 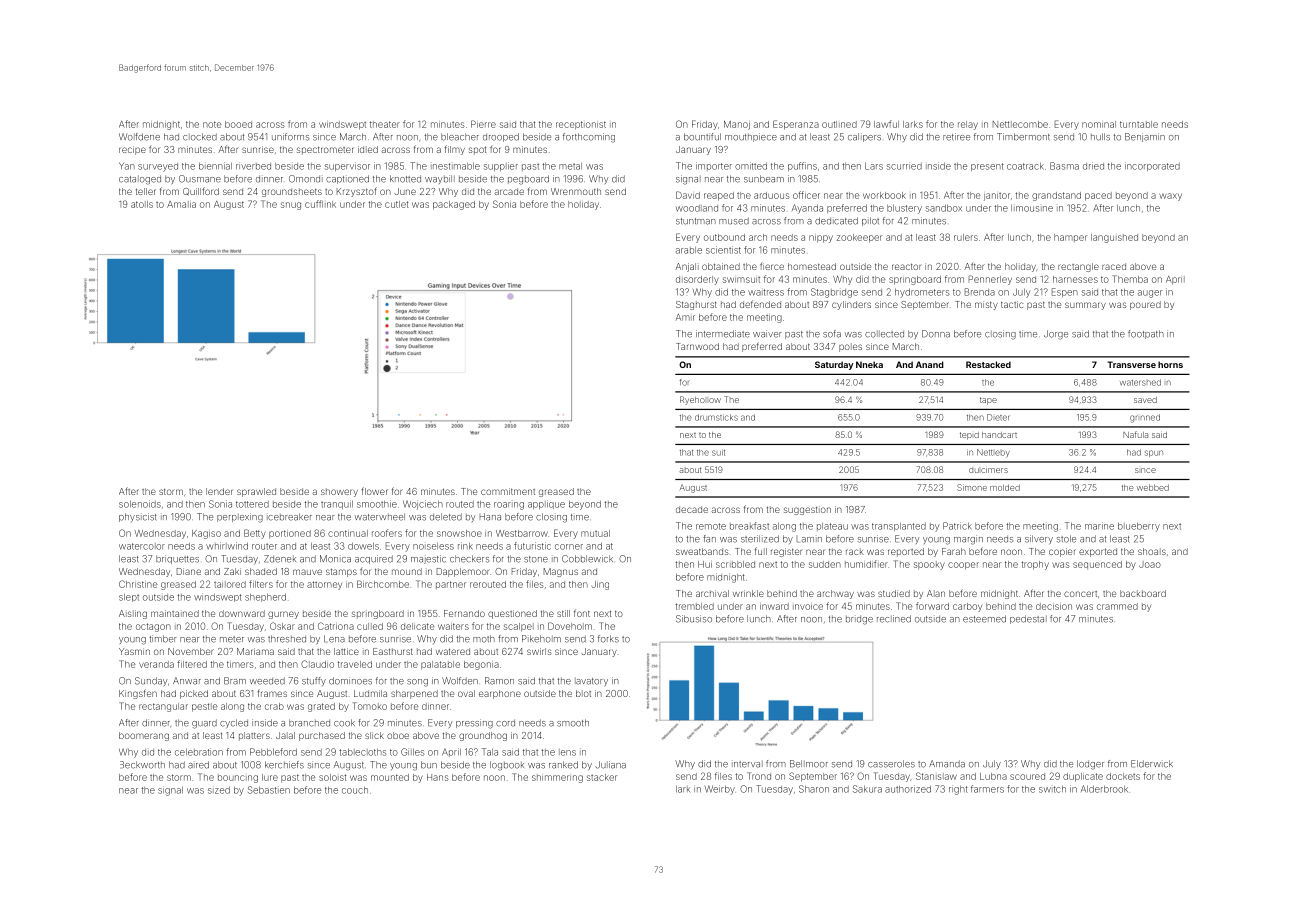 What do you see at coordinates (1131, 364) in the page?
I see `Transverse` at bounding box center [1131, 364].
